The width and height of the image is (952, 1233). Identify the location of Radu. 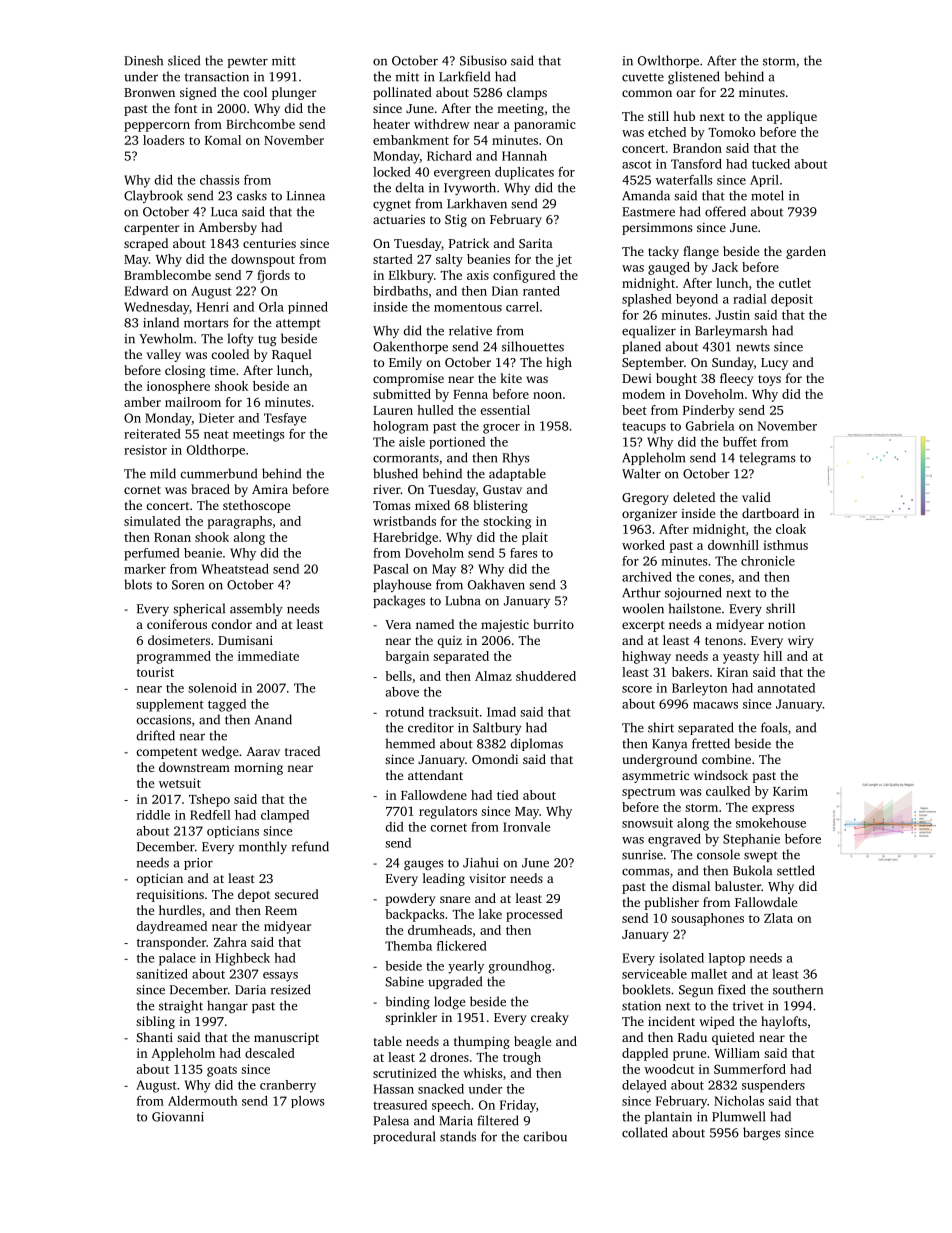
(692, 1037).
